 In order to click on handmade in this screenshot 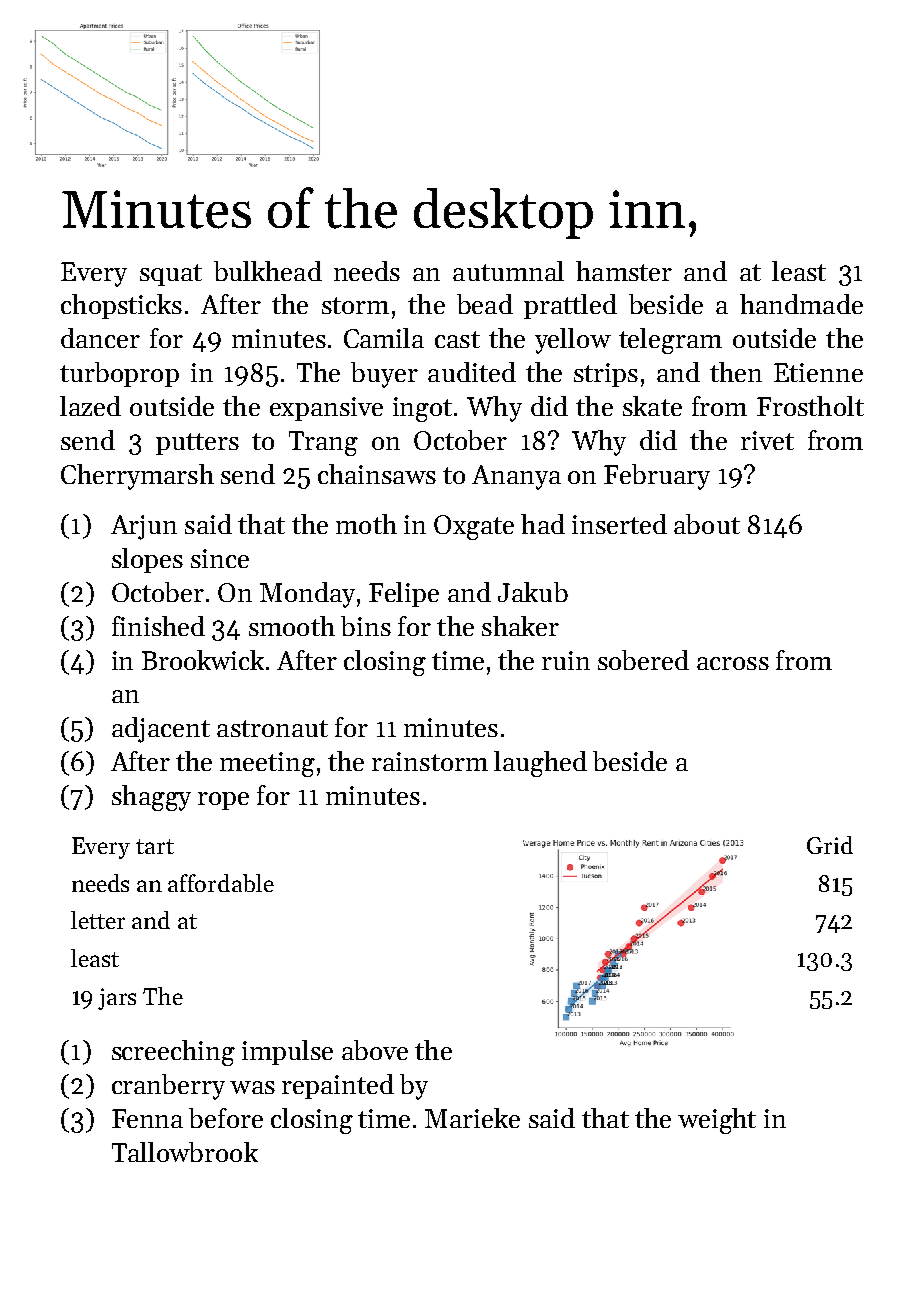, I will do `click(801, 304)`.
